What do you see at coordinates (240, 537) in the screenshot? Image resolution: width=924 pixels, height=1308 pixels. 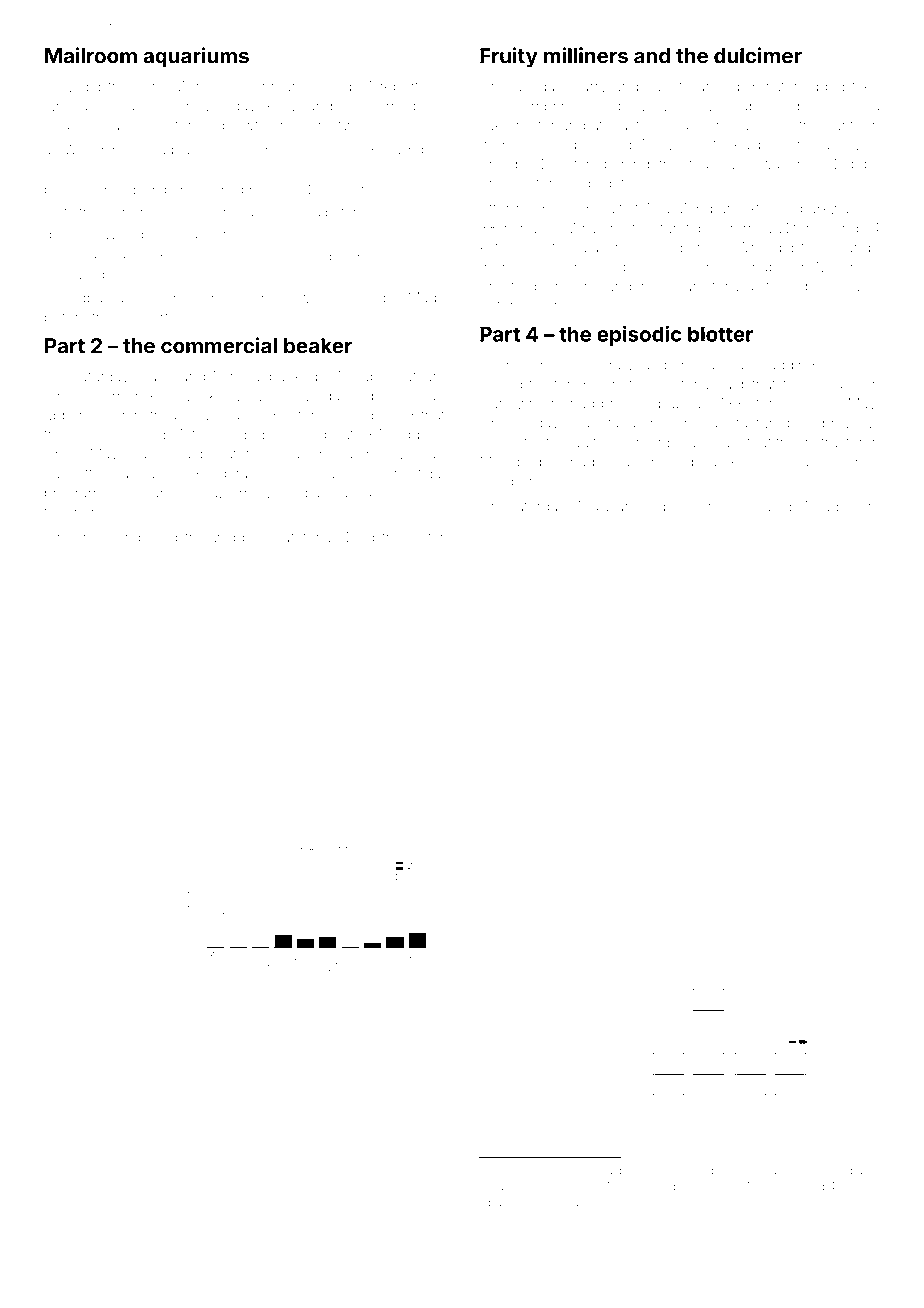 I see `webbed` at bounding box center [240, 537].
